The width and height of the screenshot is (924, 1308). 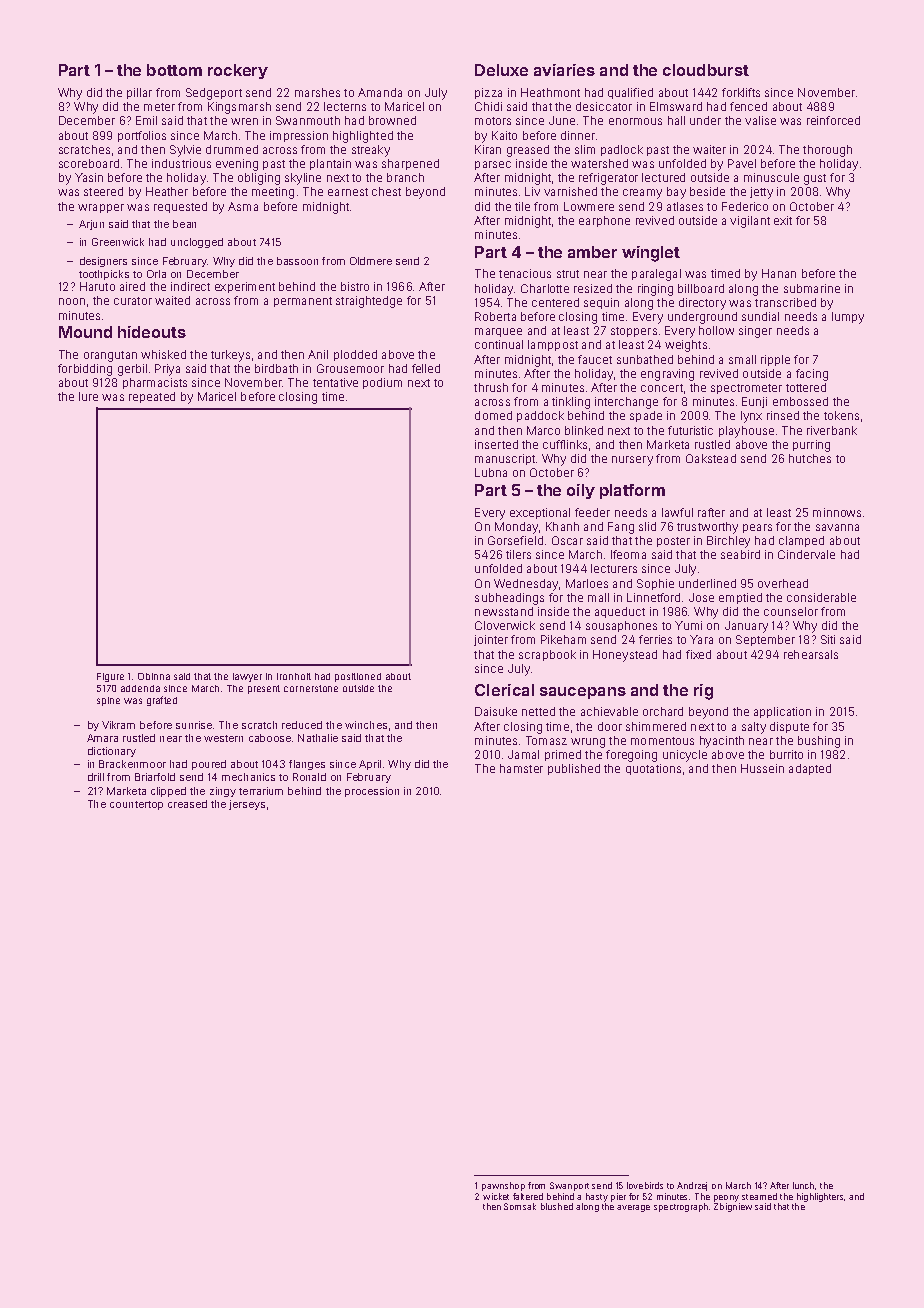 What do you see at coordinates (653, 769) in the screenshot?
I see `quotations` at bounding box center [653, 769].
